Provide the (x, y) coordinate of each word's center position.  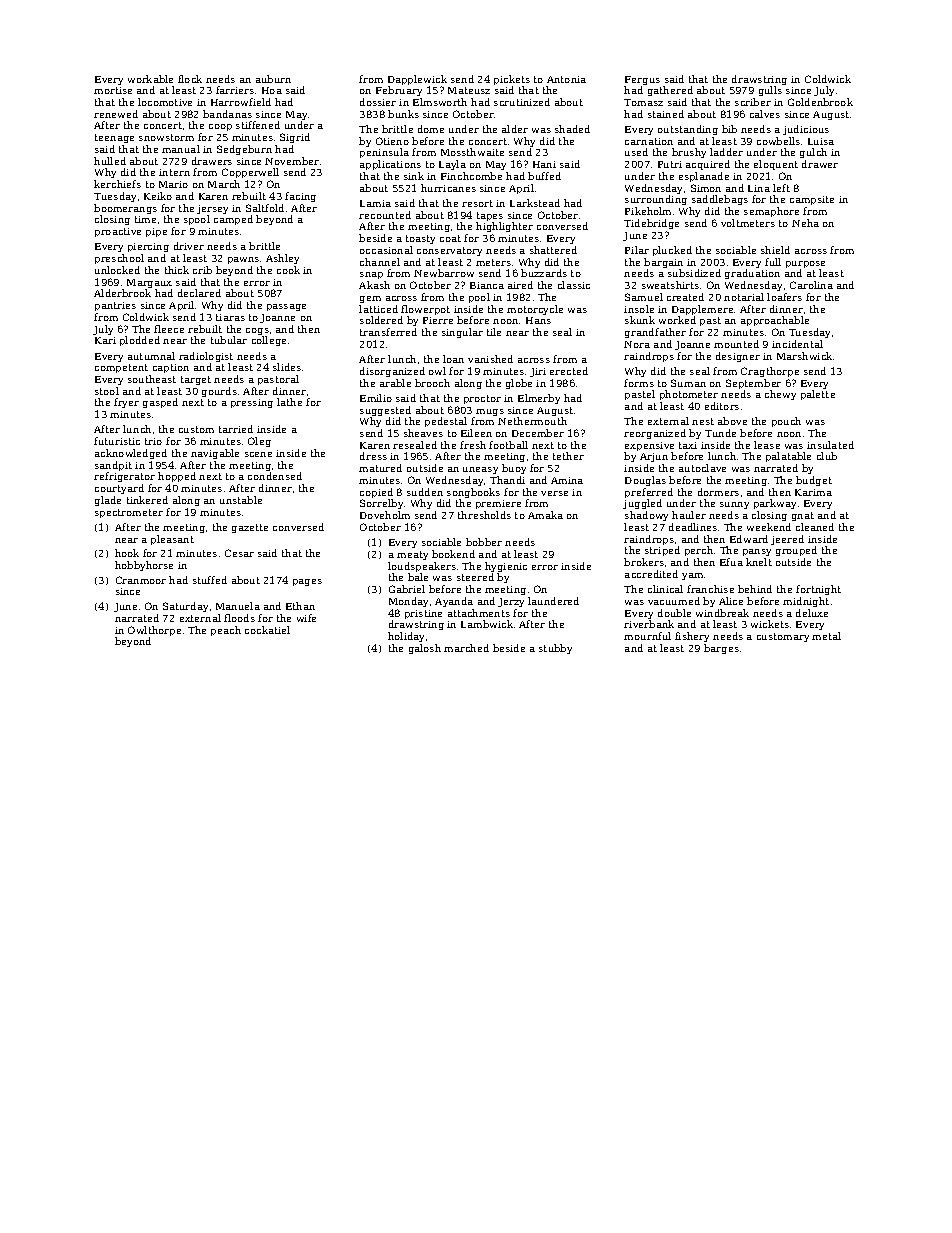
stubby (555, 649)
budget (814, 481)
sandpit (113, 466)
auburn (273, 79)
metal (826, 636)
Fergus (642, 80)
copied (376, 493)
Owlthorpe (154, 631)
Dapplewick (417, 80)
